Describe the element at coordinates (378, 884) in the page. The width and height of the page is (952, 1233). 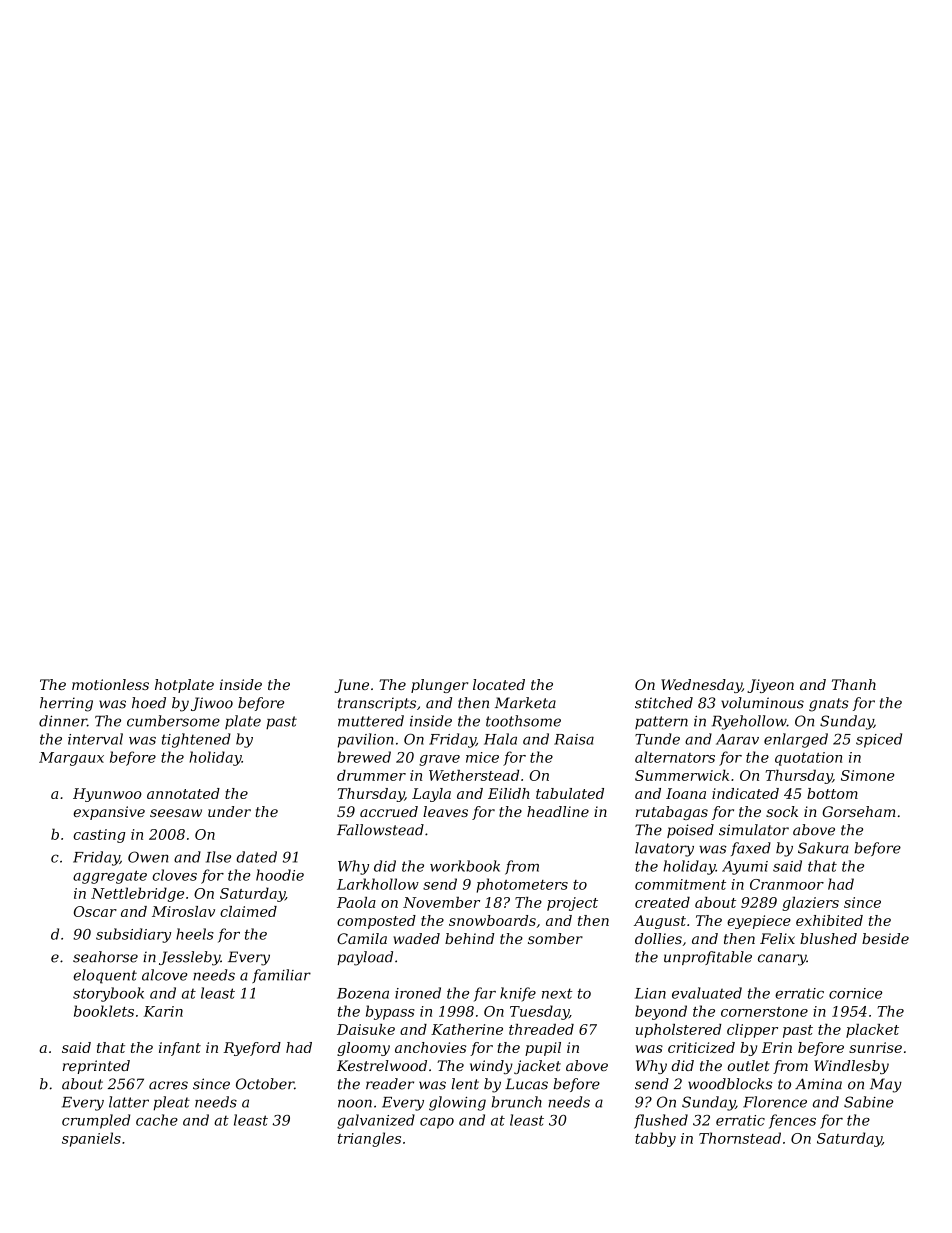
I see `Larkhollow` at that location.
